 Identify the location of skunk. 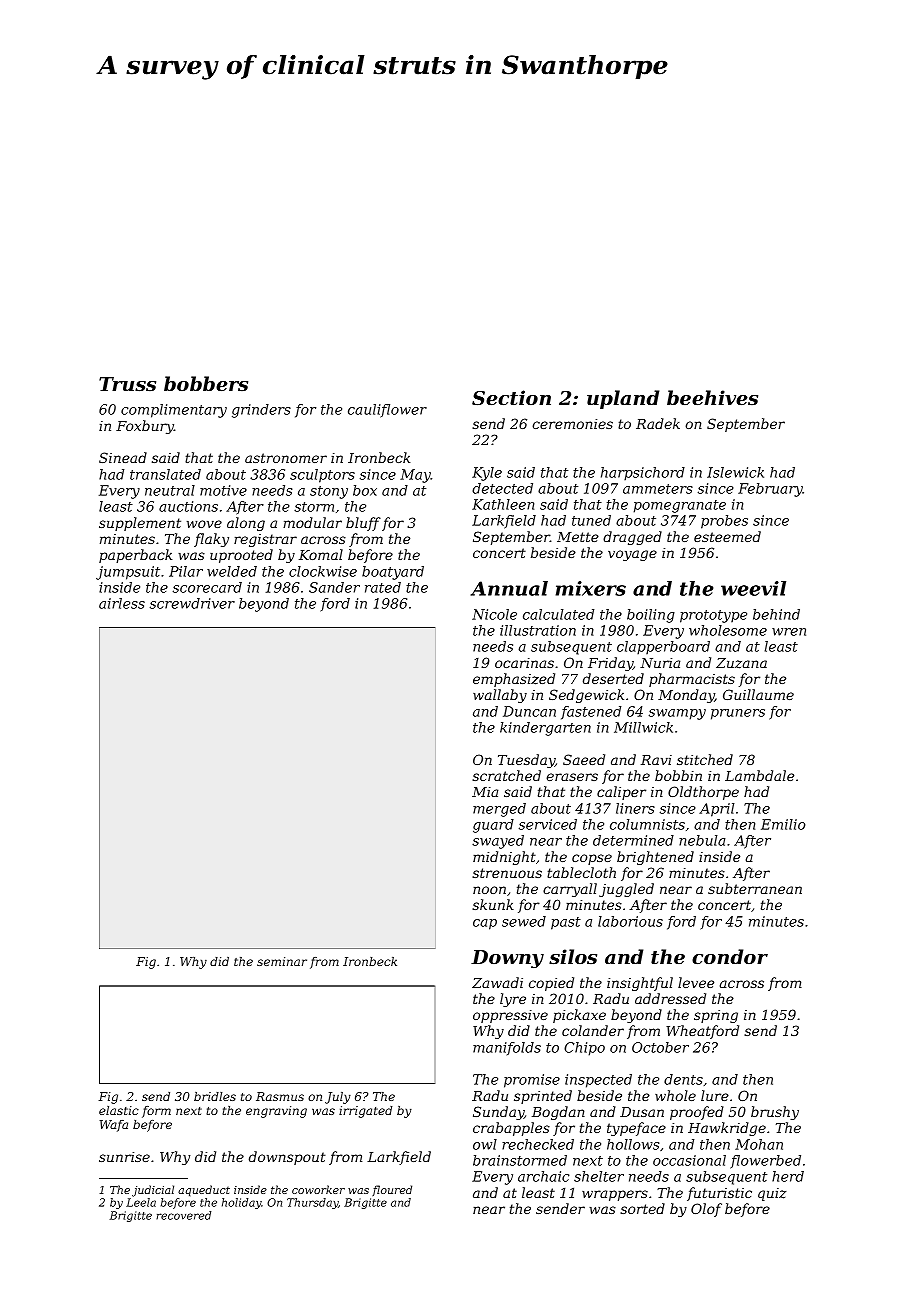
(493, 904).
